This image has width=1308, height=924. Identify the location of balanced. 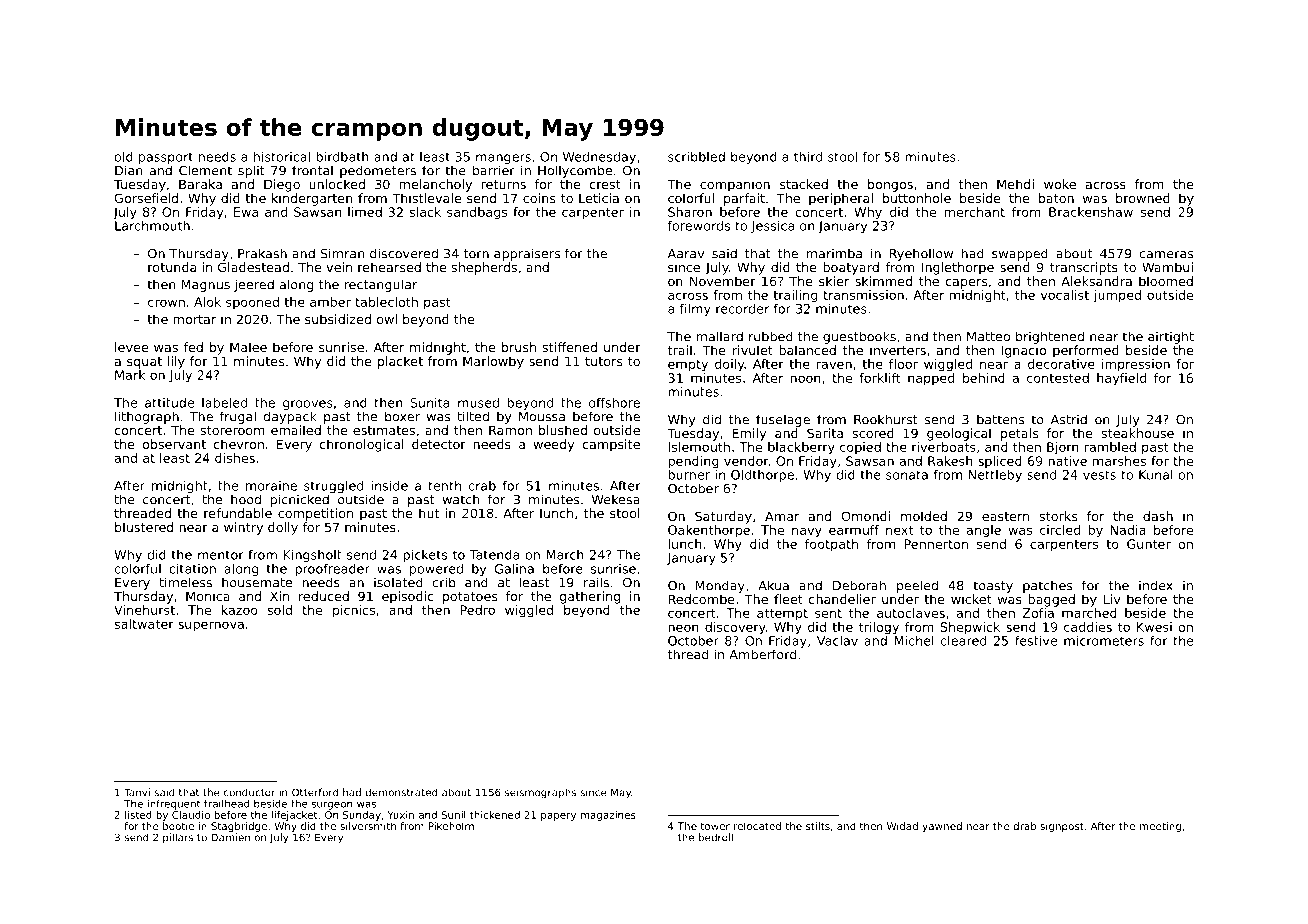
(807, 350).
